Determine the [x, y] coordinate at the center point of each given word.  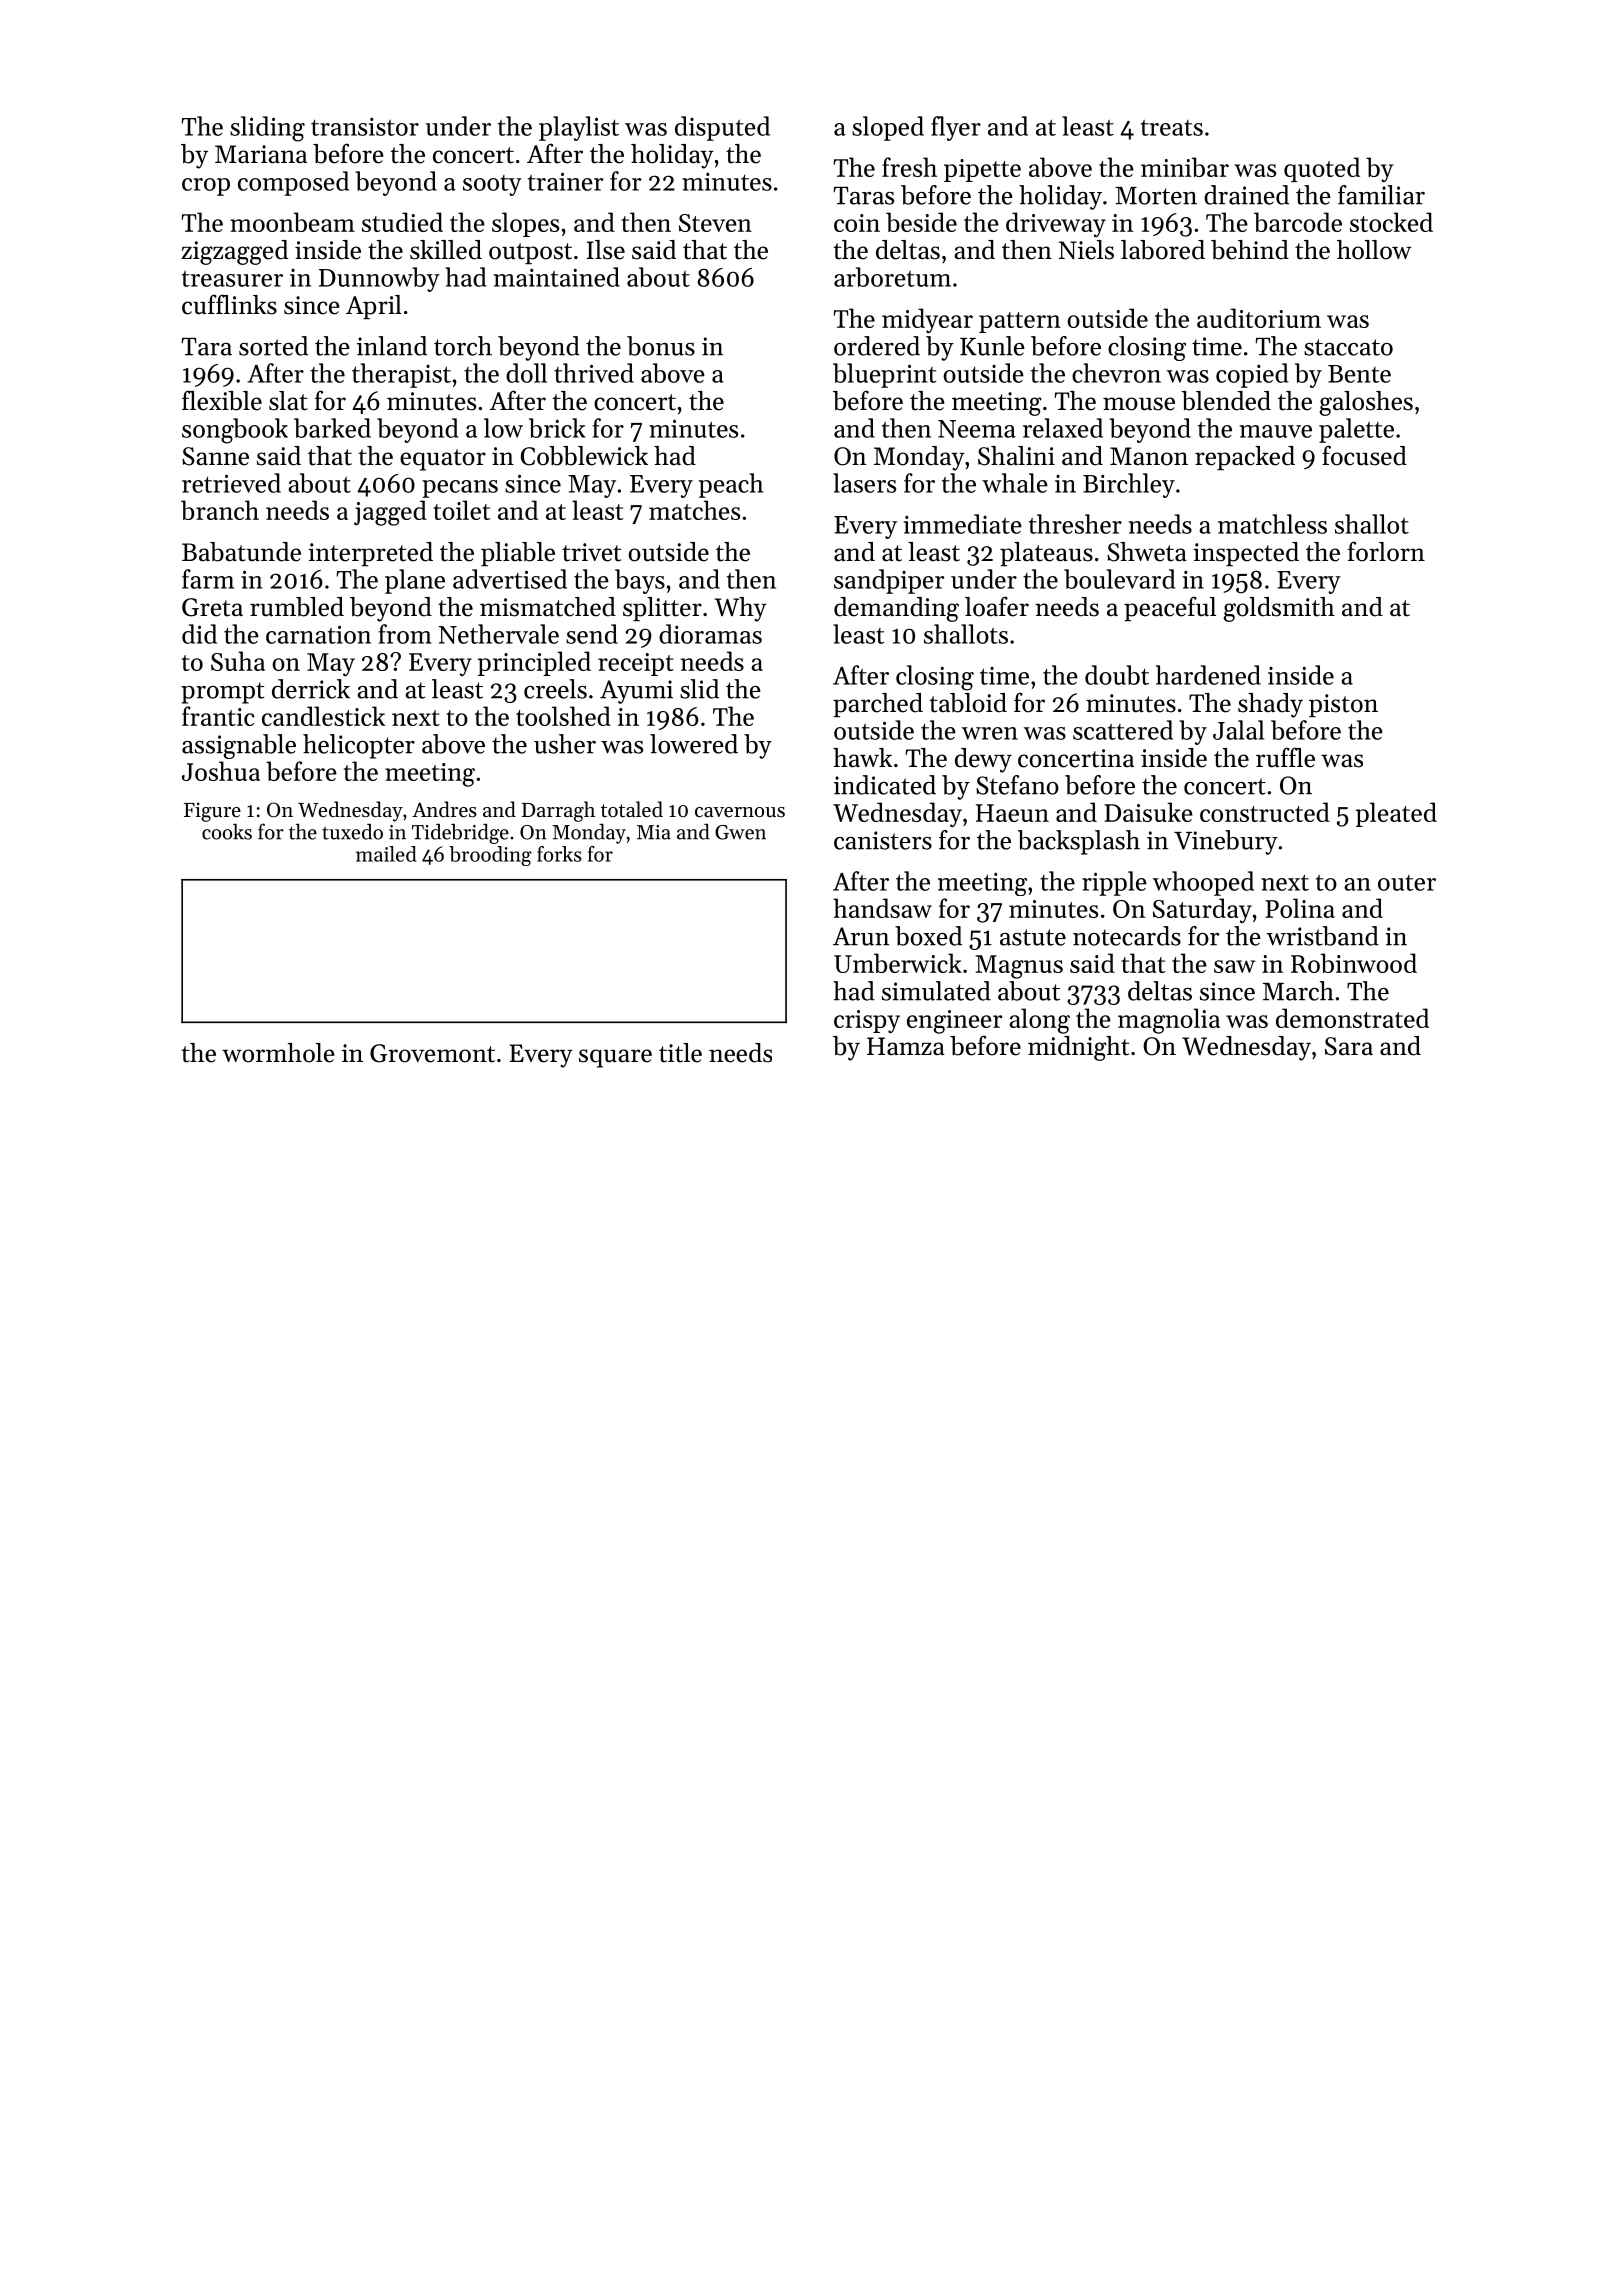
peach [731, 485]
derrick [311, 689]
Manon [1149, 456]
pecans [460, 489]
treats [1172, 128]
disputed [722, 128]
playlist [579, 128]
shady [1270, 705]
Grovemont [432, 1053]
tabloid [968, 703]
